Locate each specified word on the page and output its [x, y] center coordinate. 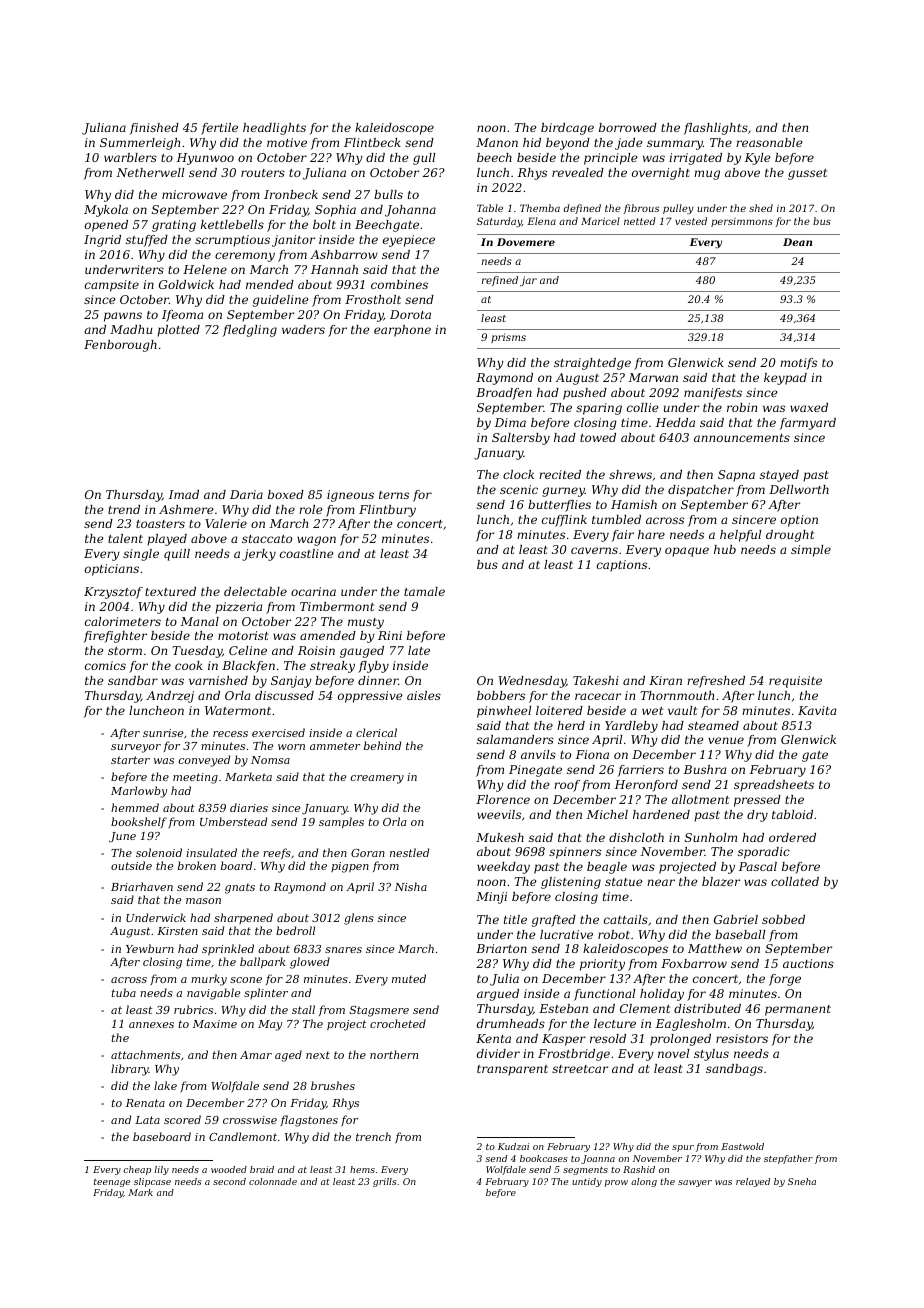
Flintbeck [372, 142]
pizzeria [238, 608]
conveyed [204, 761]
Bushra [705, 769]
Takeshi [596, 680]
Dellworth [799, 489]
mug [707, 175]
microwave [194, 194]
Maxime [215, 1024]
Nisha [411, 886]
